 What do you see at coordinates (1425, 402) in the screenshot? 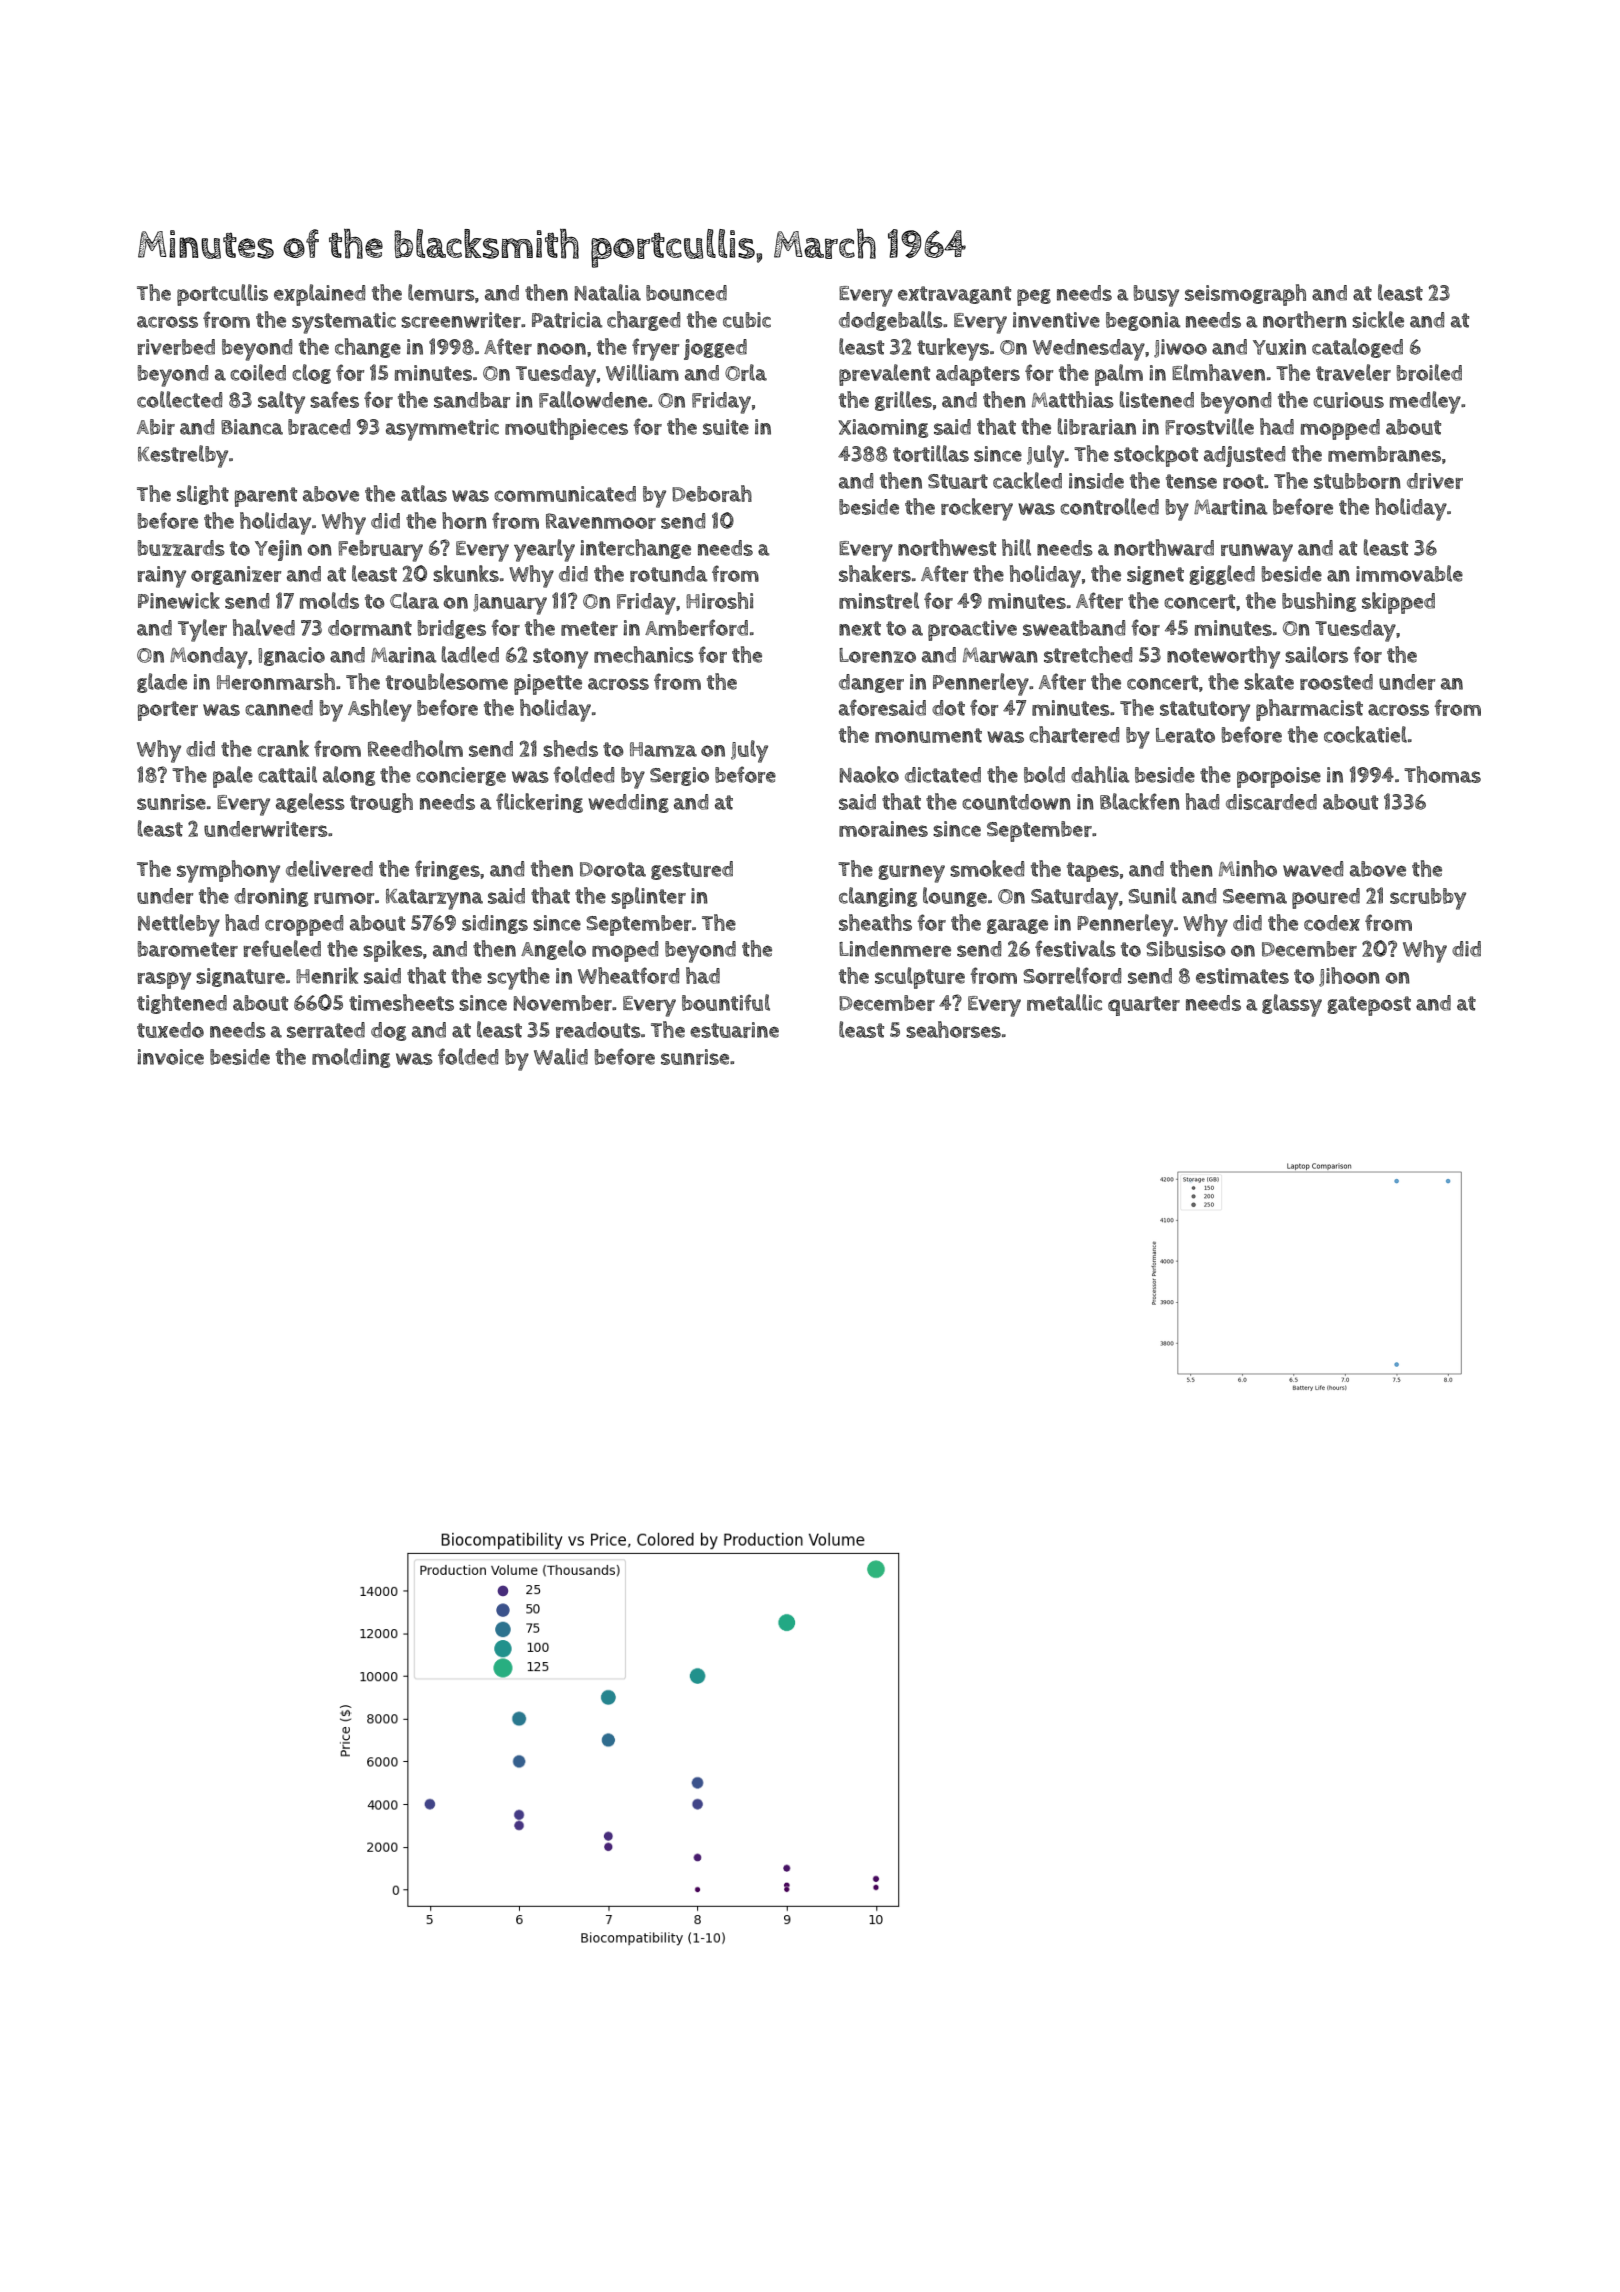
I see `medley` at bounding box center [1425, 402].
